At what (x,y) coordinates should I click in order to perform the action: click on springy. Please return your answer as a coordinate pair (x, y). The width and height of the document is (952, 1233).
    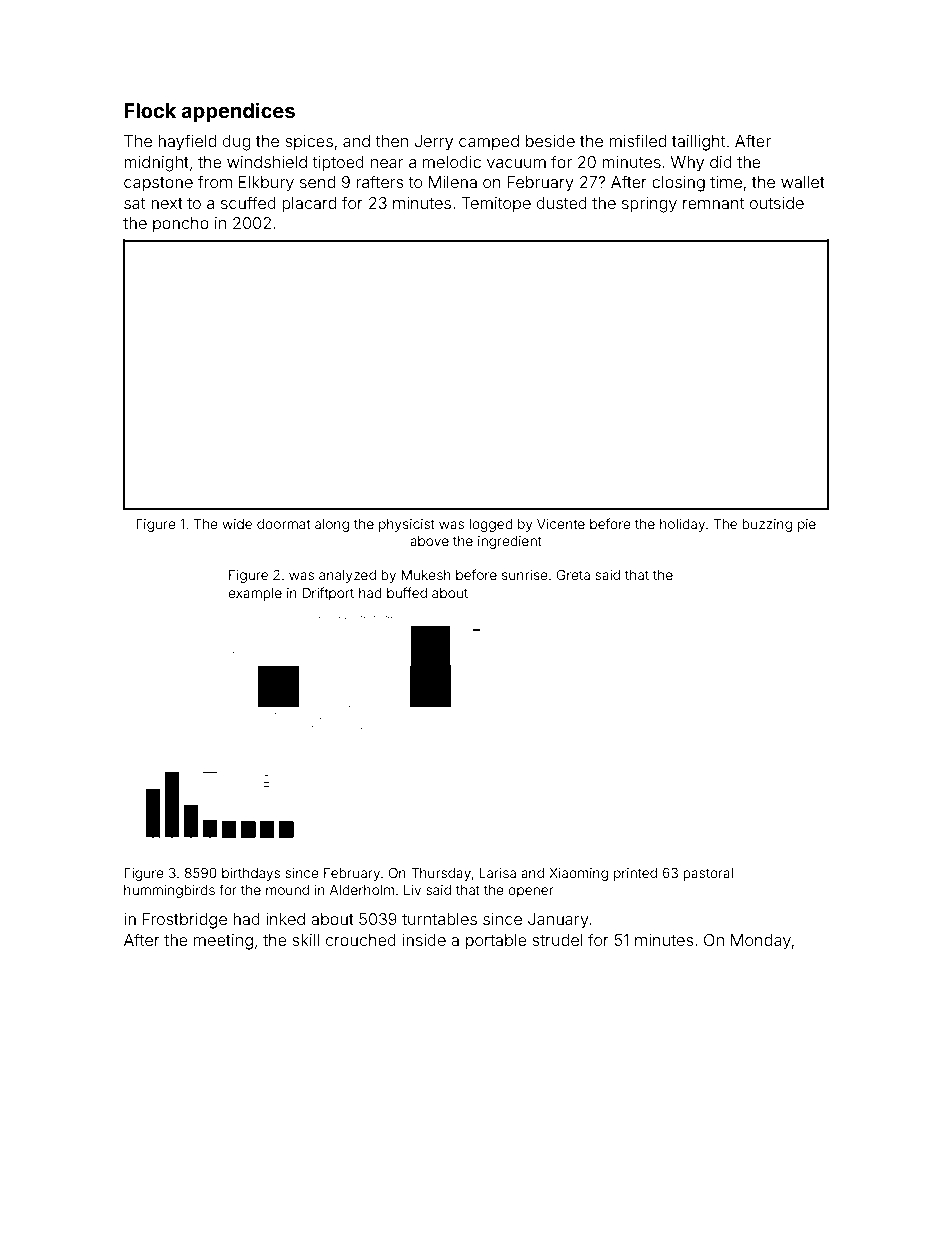
    Looking at the image, I should click on (649, 205).
